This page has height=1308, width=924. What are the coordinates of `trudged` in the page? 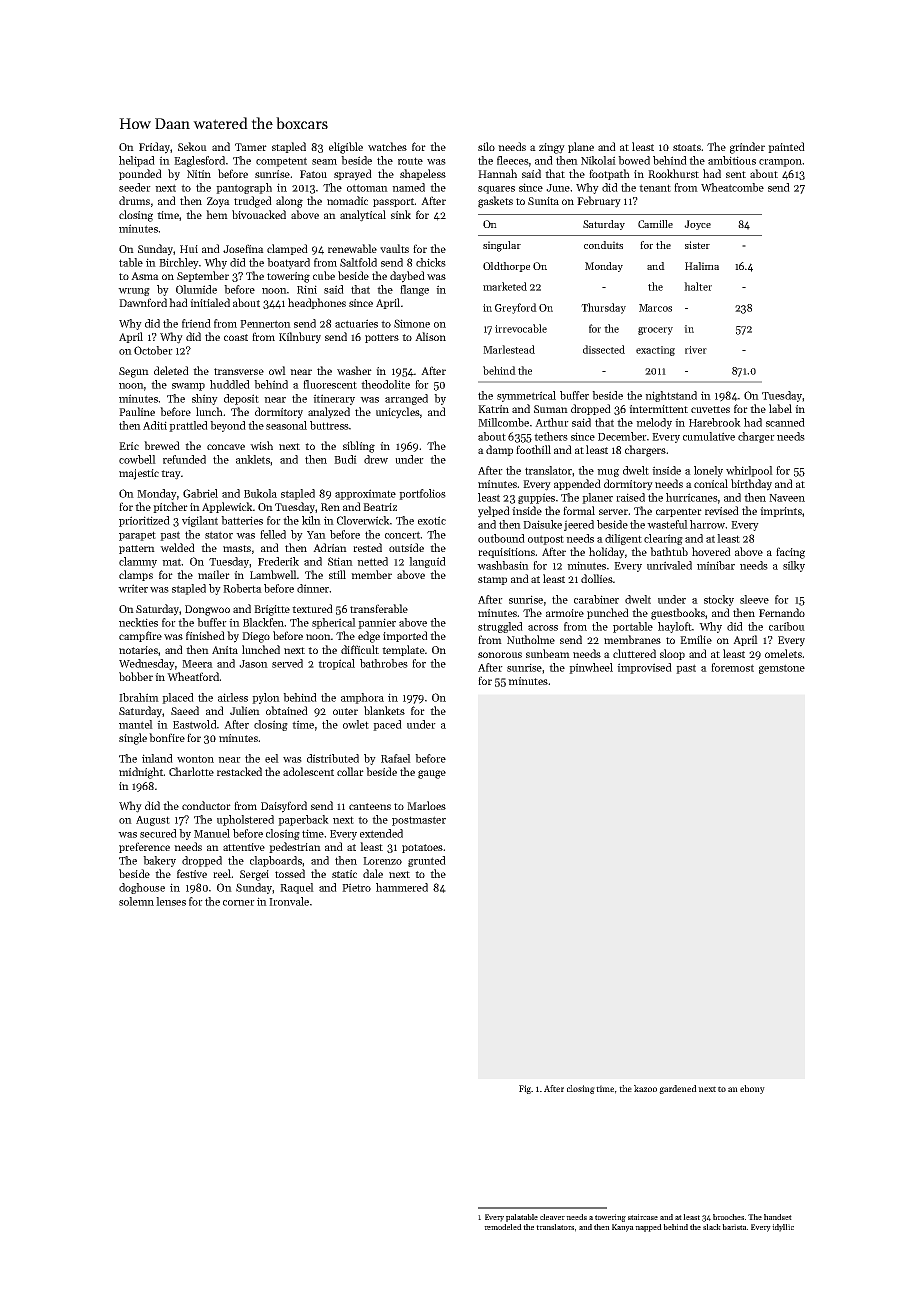 It's located at (253, 202).
